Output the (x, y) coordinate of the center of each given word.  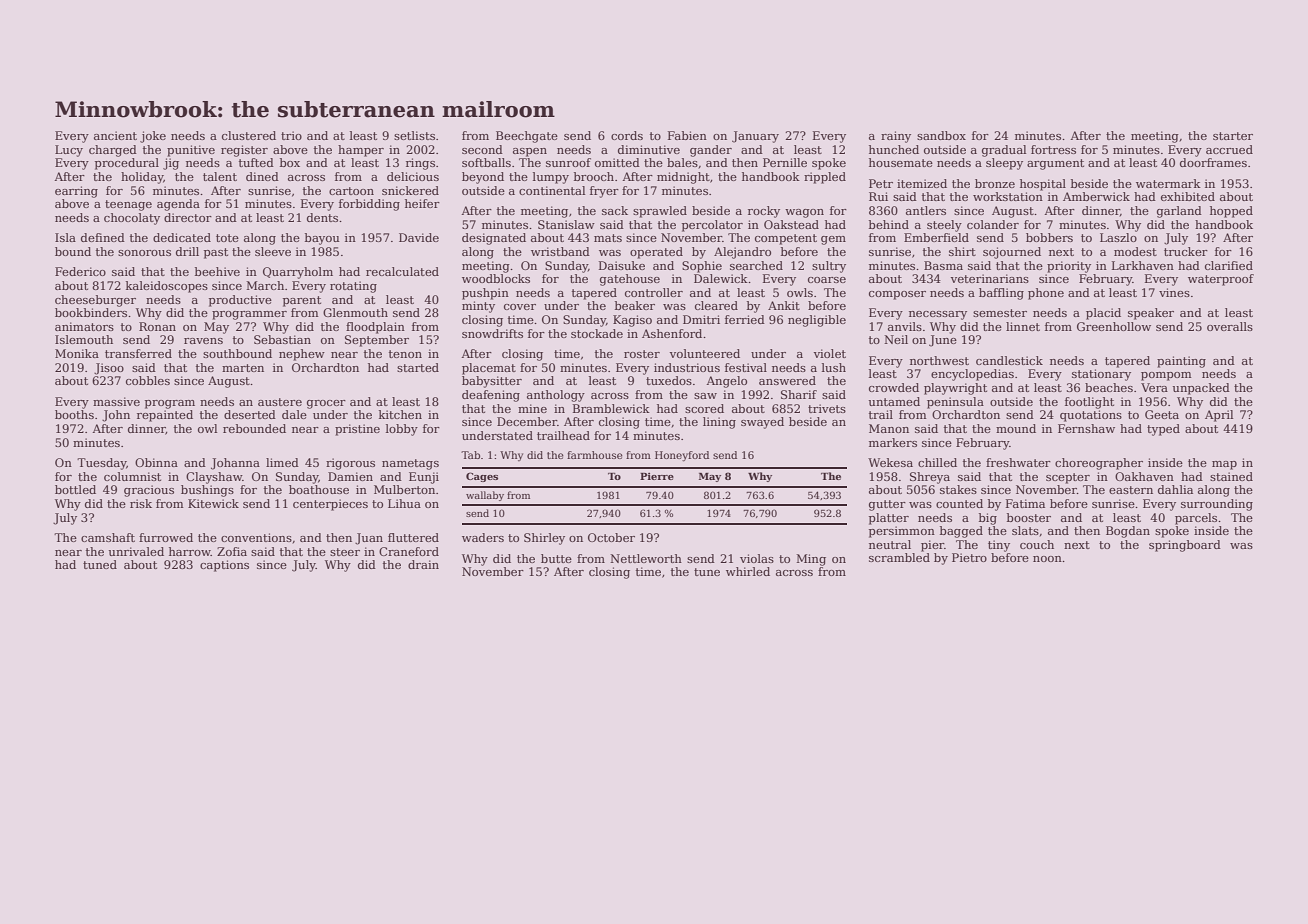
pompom (1166, 376)
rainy (896, 137)
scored (704, 408)
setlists (414, 135)
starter (1233, 136)
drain (423, 564)
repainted (165, 416)
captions (224, 566)
